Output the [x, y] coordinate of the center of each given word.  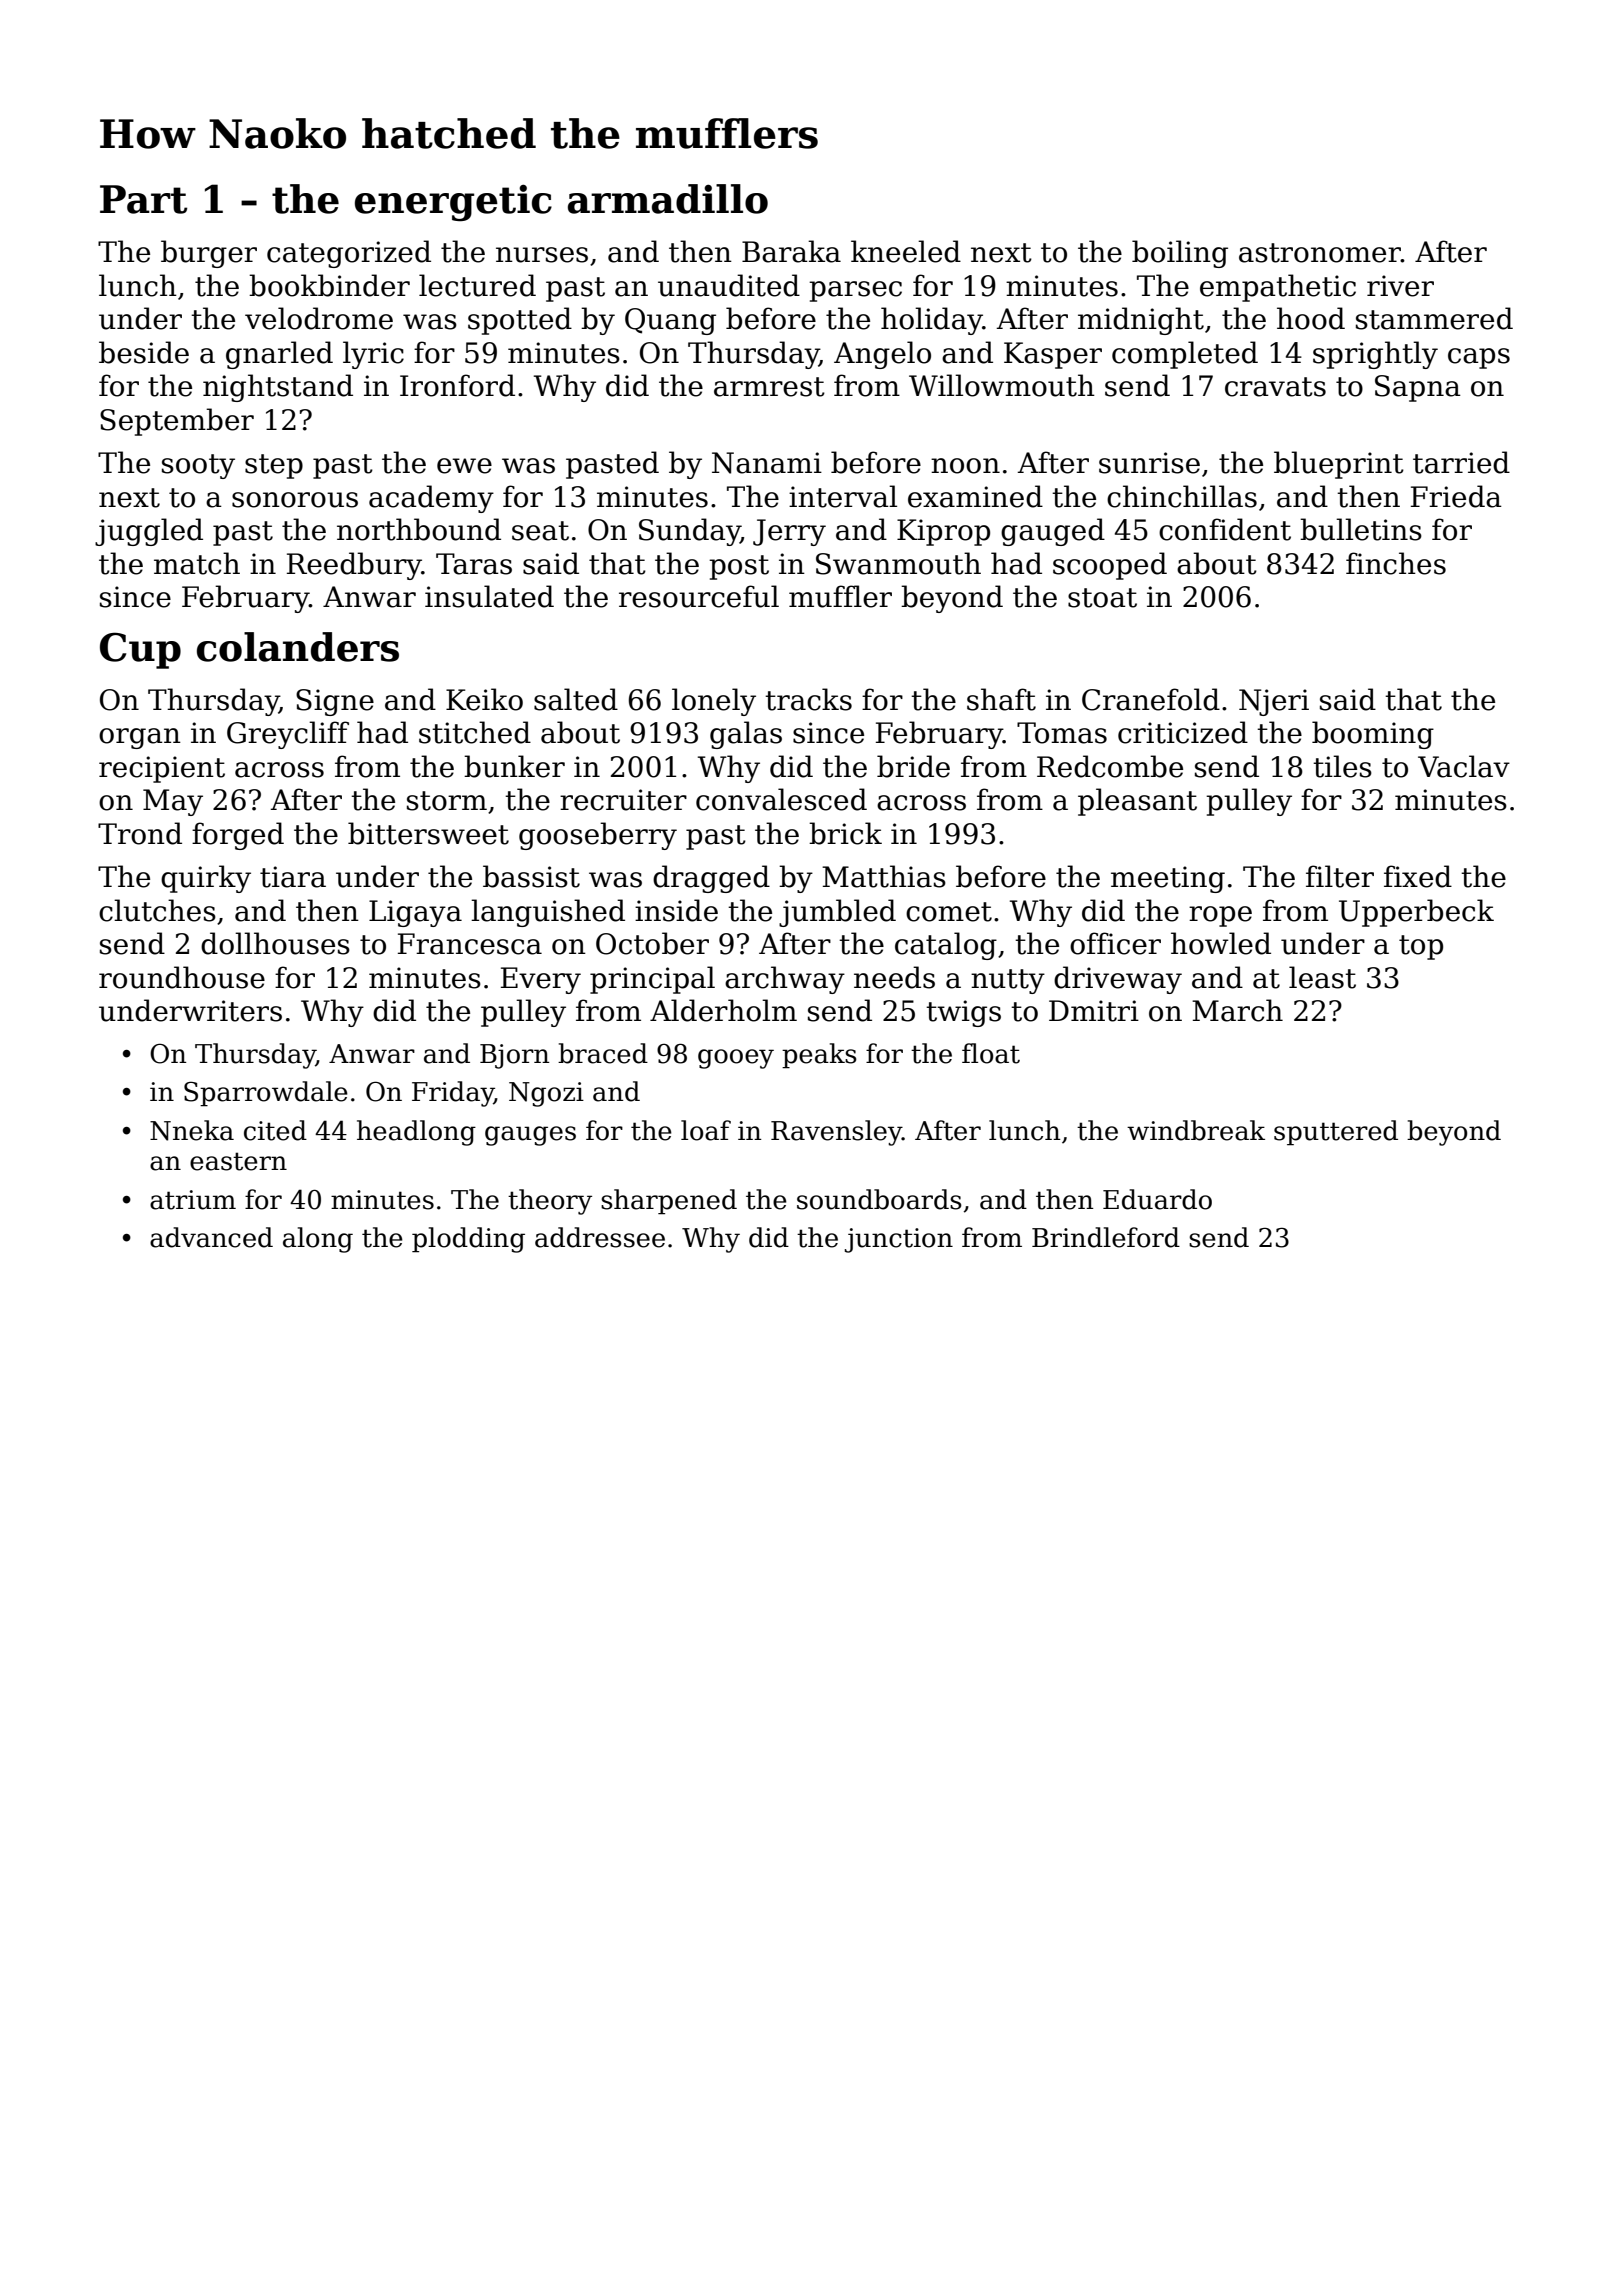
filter [1340, 876]
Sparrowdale [266, 1094]
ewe [464, 466]
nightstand [278, 388]
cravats [1275, 387]
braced [603, 1053]
